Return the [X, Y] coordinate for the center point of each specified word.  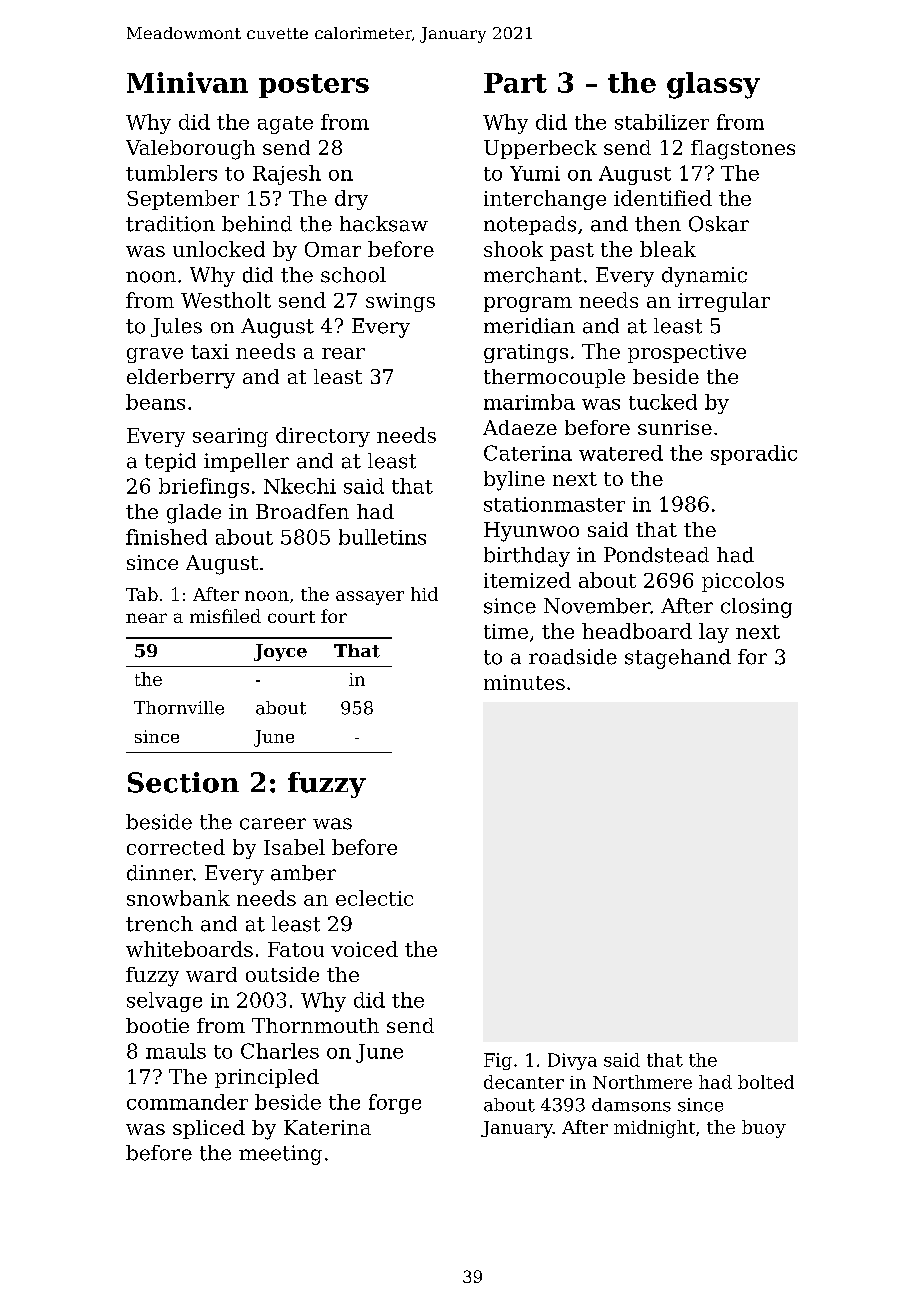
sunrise [675, 427]
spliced [209, 1129]
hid [424, 594]
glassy [713, 85]
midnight [654, 1129]
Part [515, 83]
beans [155, 402]
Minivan [187, 82]
